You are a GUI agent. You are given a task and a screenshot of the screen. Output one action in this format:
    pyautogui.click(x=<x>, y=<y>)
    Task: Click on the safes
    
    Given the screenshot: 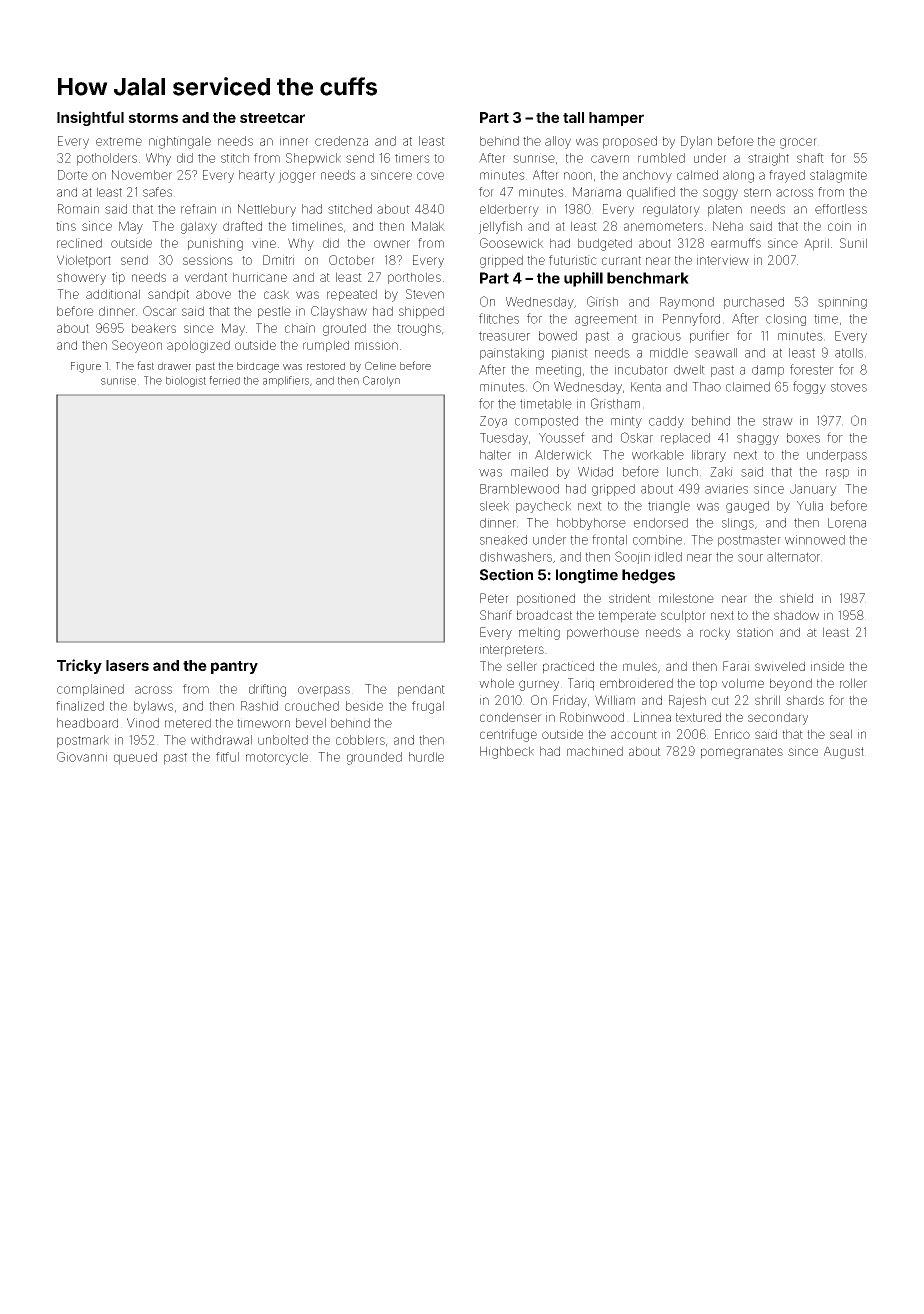 What is the action you would take?
    pyautogui.click(x=157, y=192)
